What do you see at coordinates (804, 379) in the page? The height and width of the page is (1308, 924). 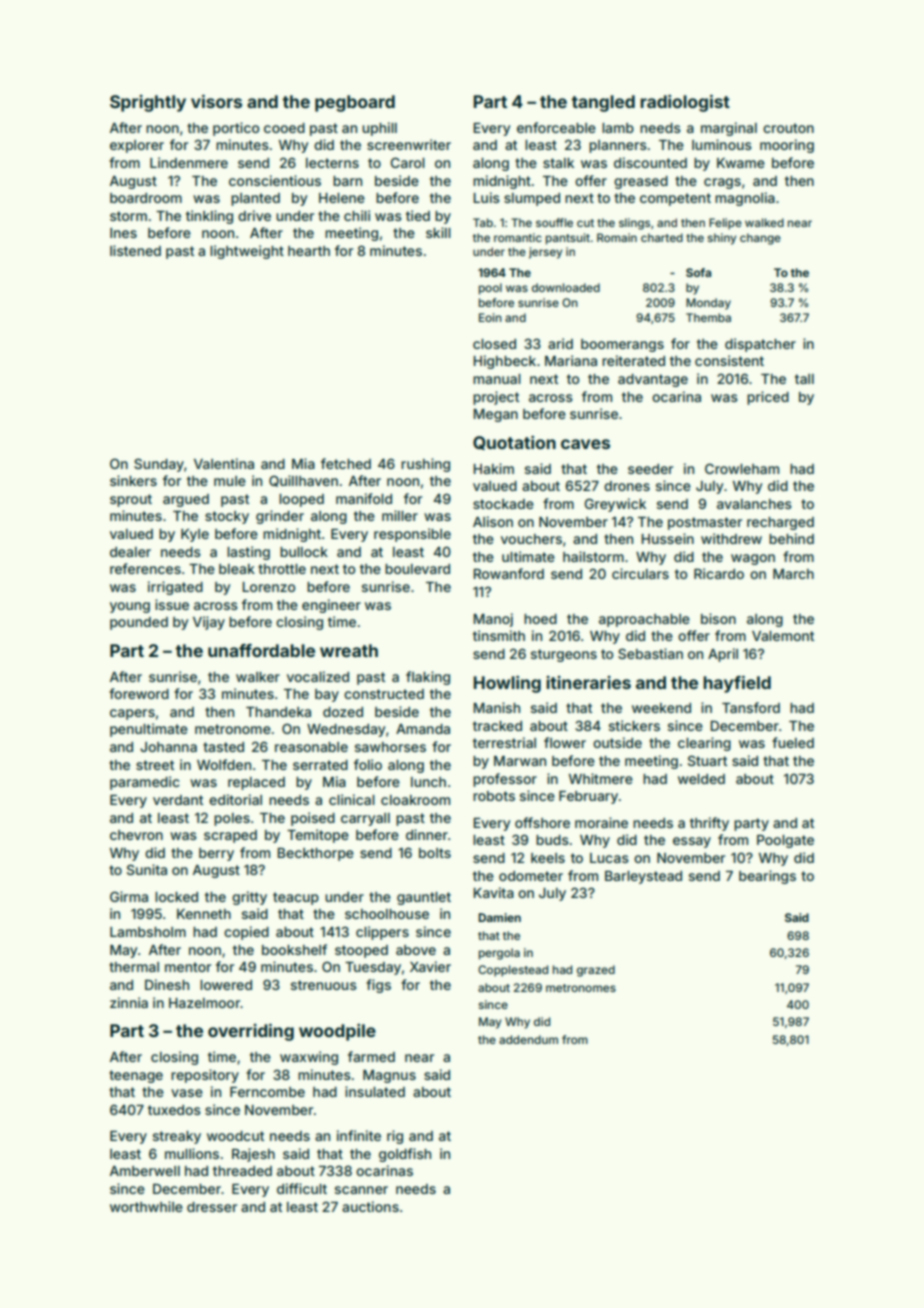 I see `tall` at bounding box center [804, 379].
